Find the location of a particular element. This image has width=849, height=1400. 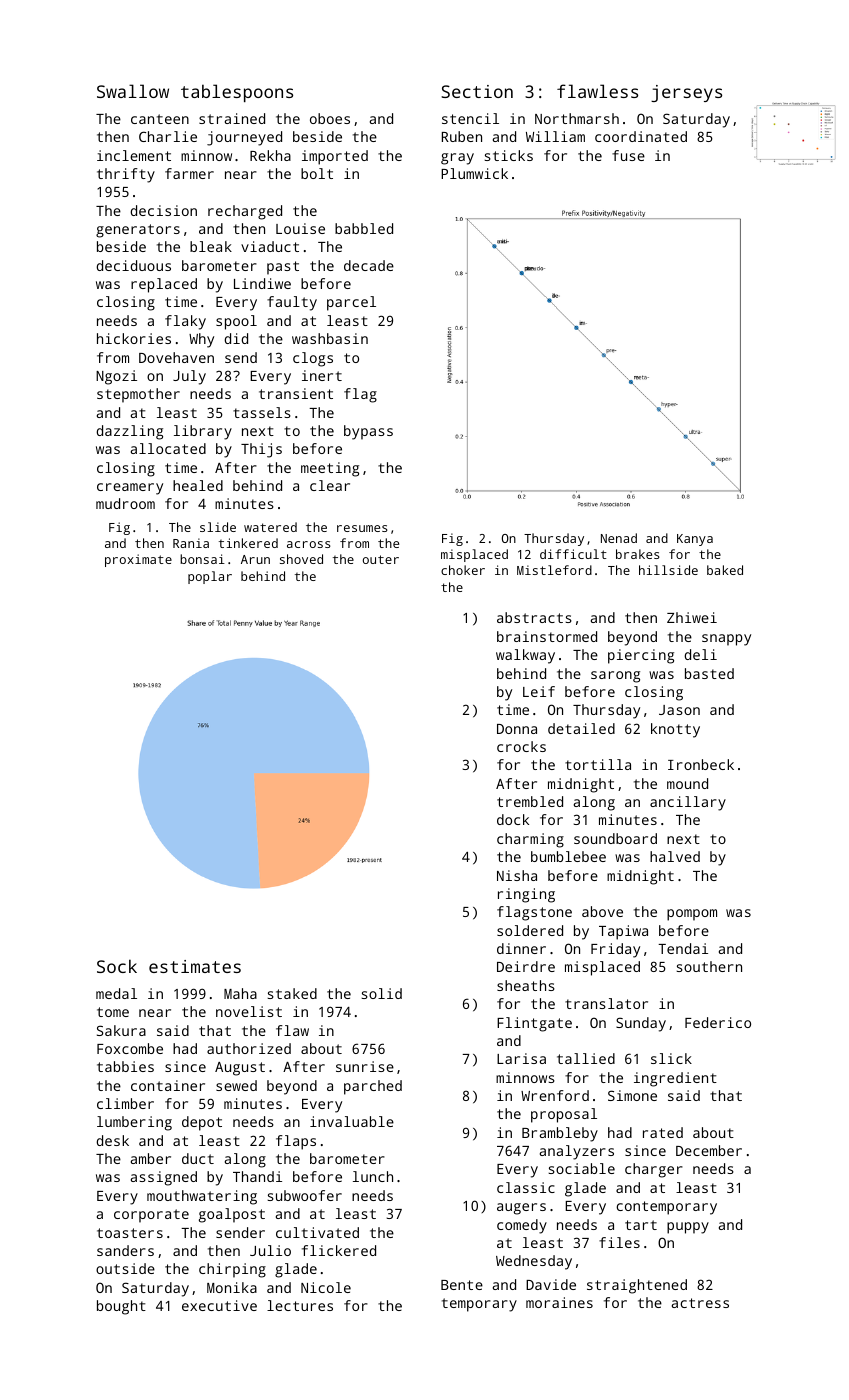

tassels is located at coordinates (262, 412).
